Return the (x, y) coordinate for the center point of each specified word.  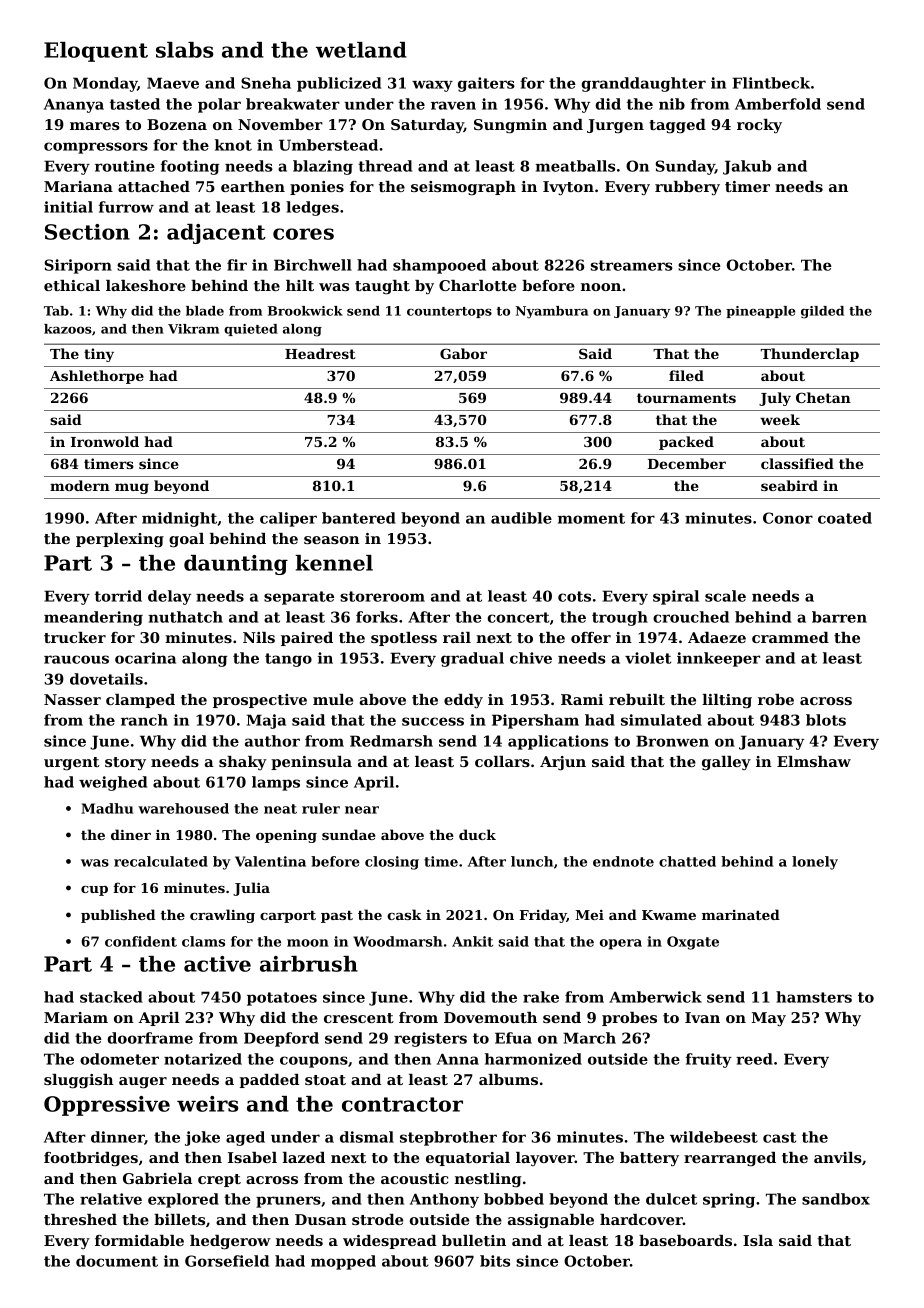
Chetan (823, 397)
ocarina (145, 658)
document (117, 1261)
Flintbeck (771, 83)
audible (521, 518)
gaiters (486, 84)
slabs (185, 50)
